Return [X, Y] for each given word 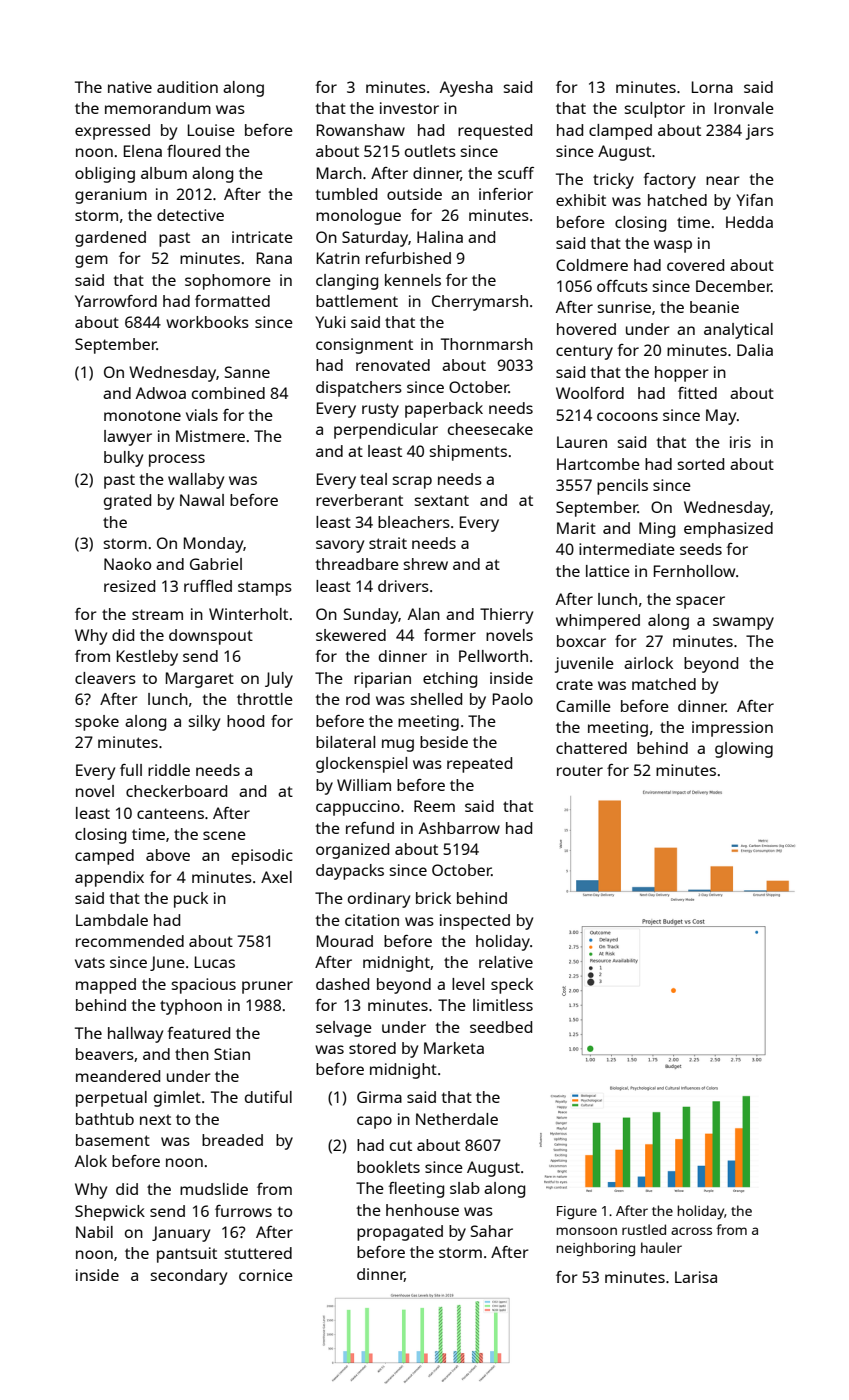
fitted [697, 393]
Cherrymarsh [480, 303]
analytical [738, 331]
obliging [105, 175]
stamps [265, 588]
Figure [577, 1213]
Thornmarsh [487, 344]
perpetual [111, 1099]
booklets [388, 1167]
